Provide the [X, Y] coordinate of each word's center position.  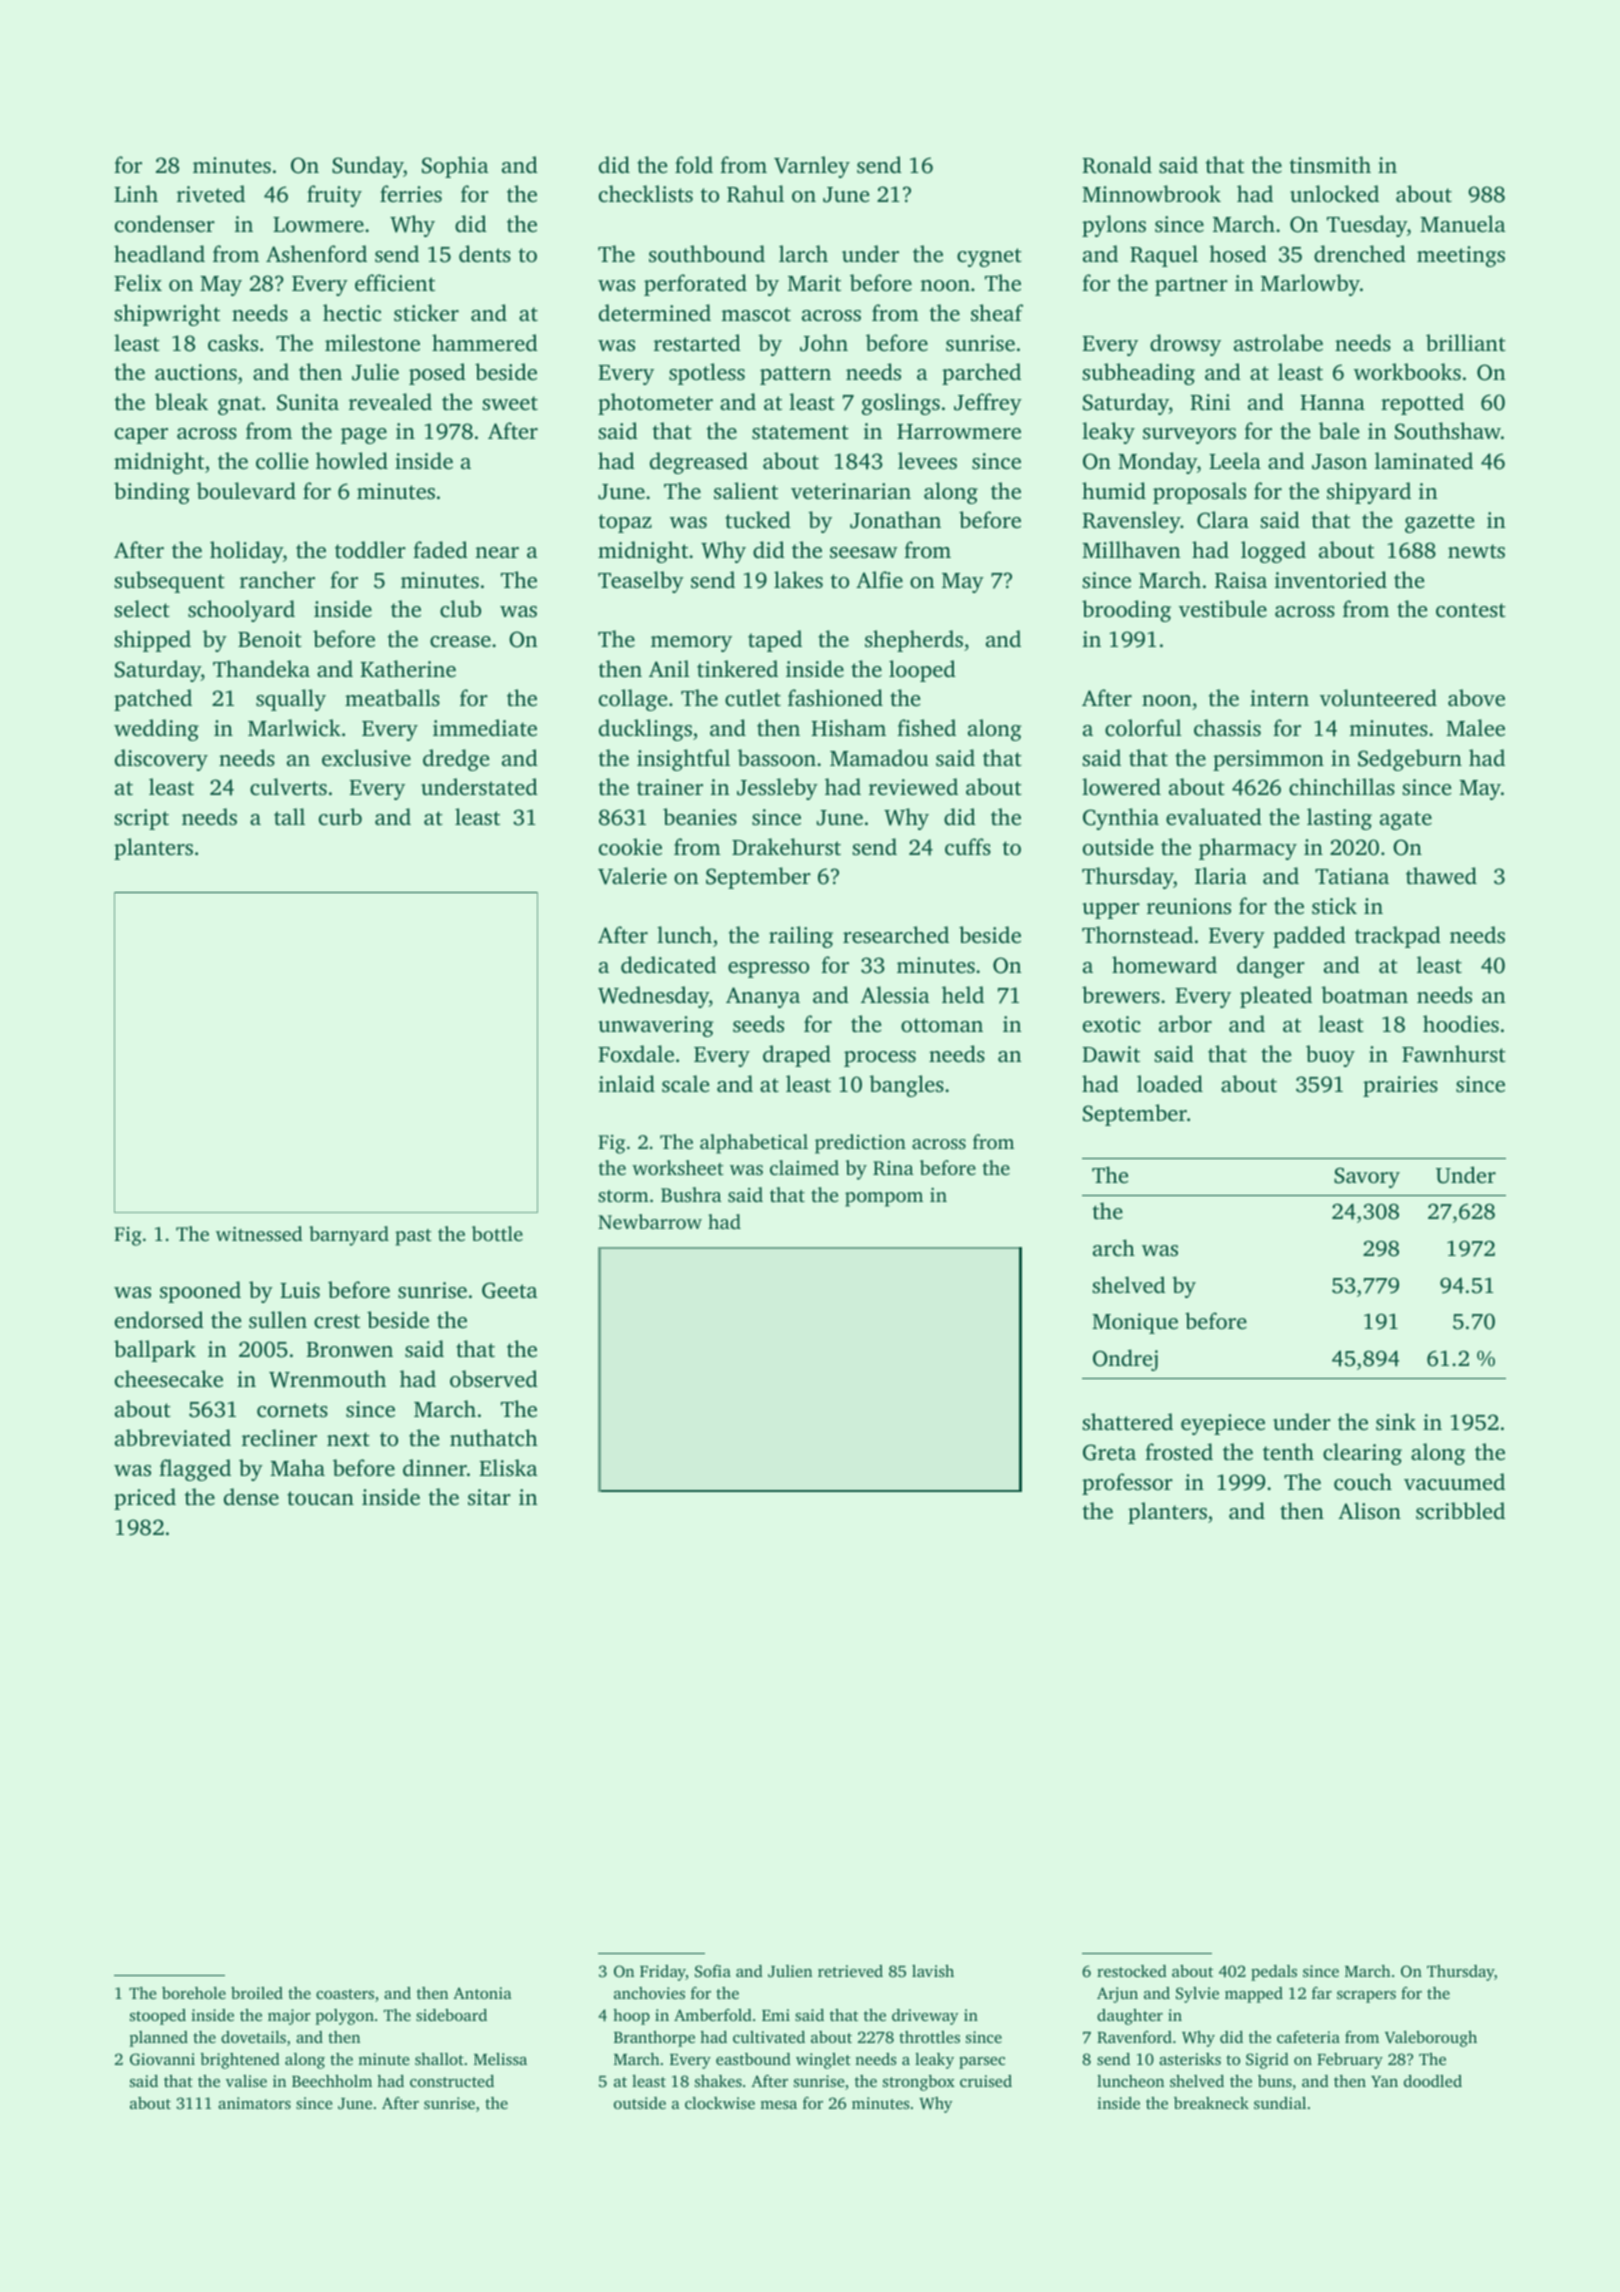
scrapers [1366, 1997]
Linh [136, 193]
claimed [804, 1167]
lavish [933, 1971]
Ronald [1117, 165]
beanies [700, 816]
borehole [194, 1993]
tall [289, 816]
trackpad [1398, 937]
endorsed [159, 1319]
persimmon [1268, 760]
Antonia [482, 1993]
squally [291, 700]
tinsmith [1330, 164]
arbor [1185, 1023]
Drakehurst [786, 846]
